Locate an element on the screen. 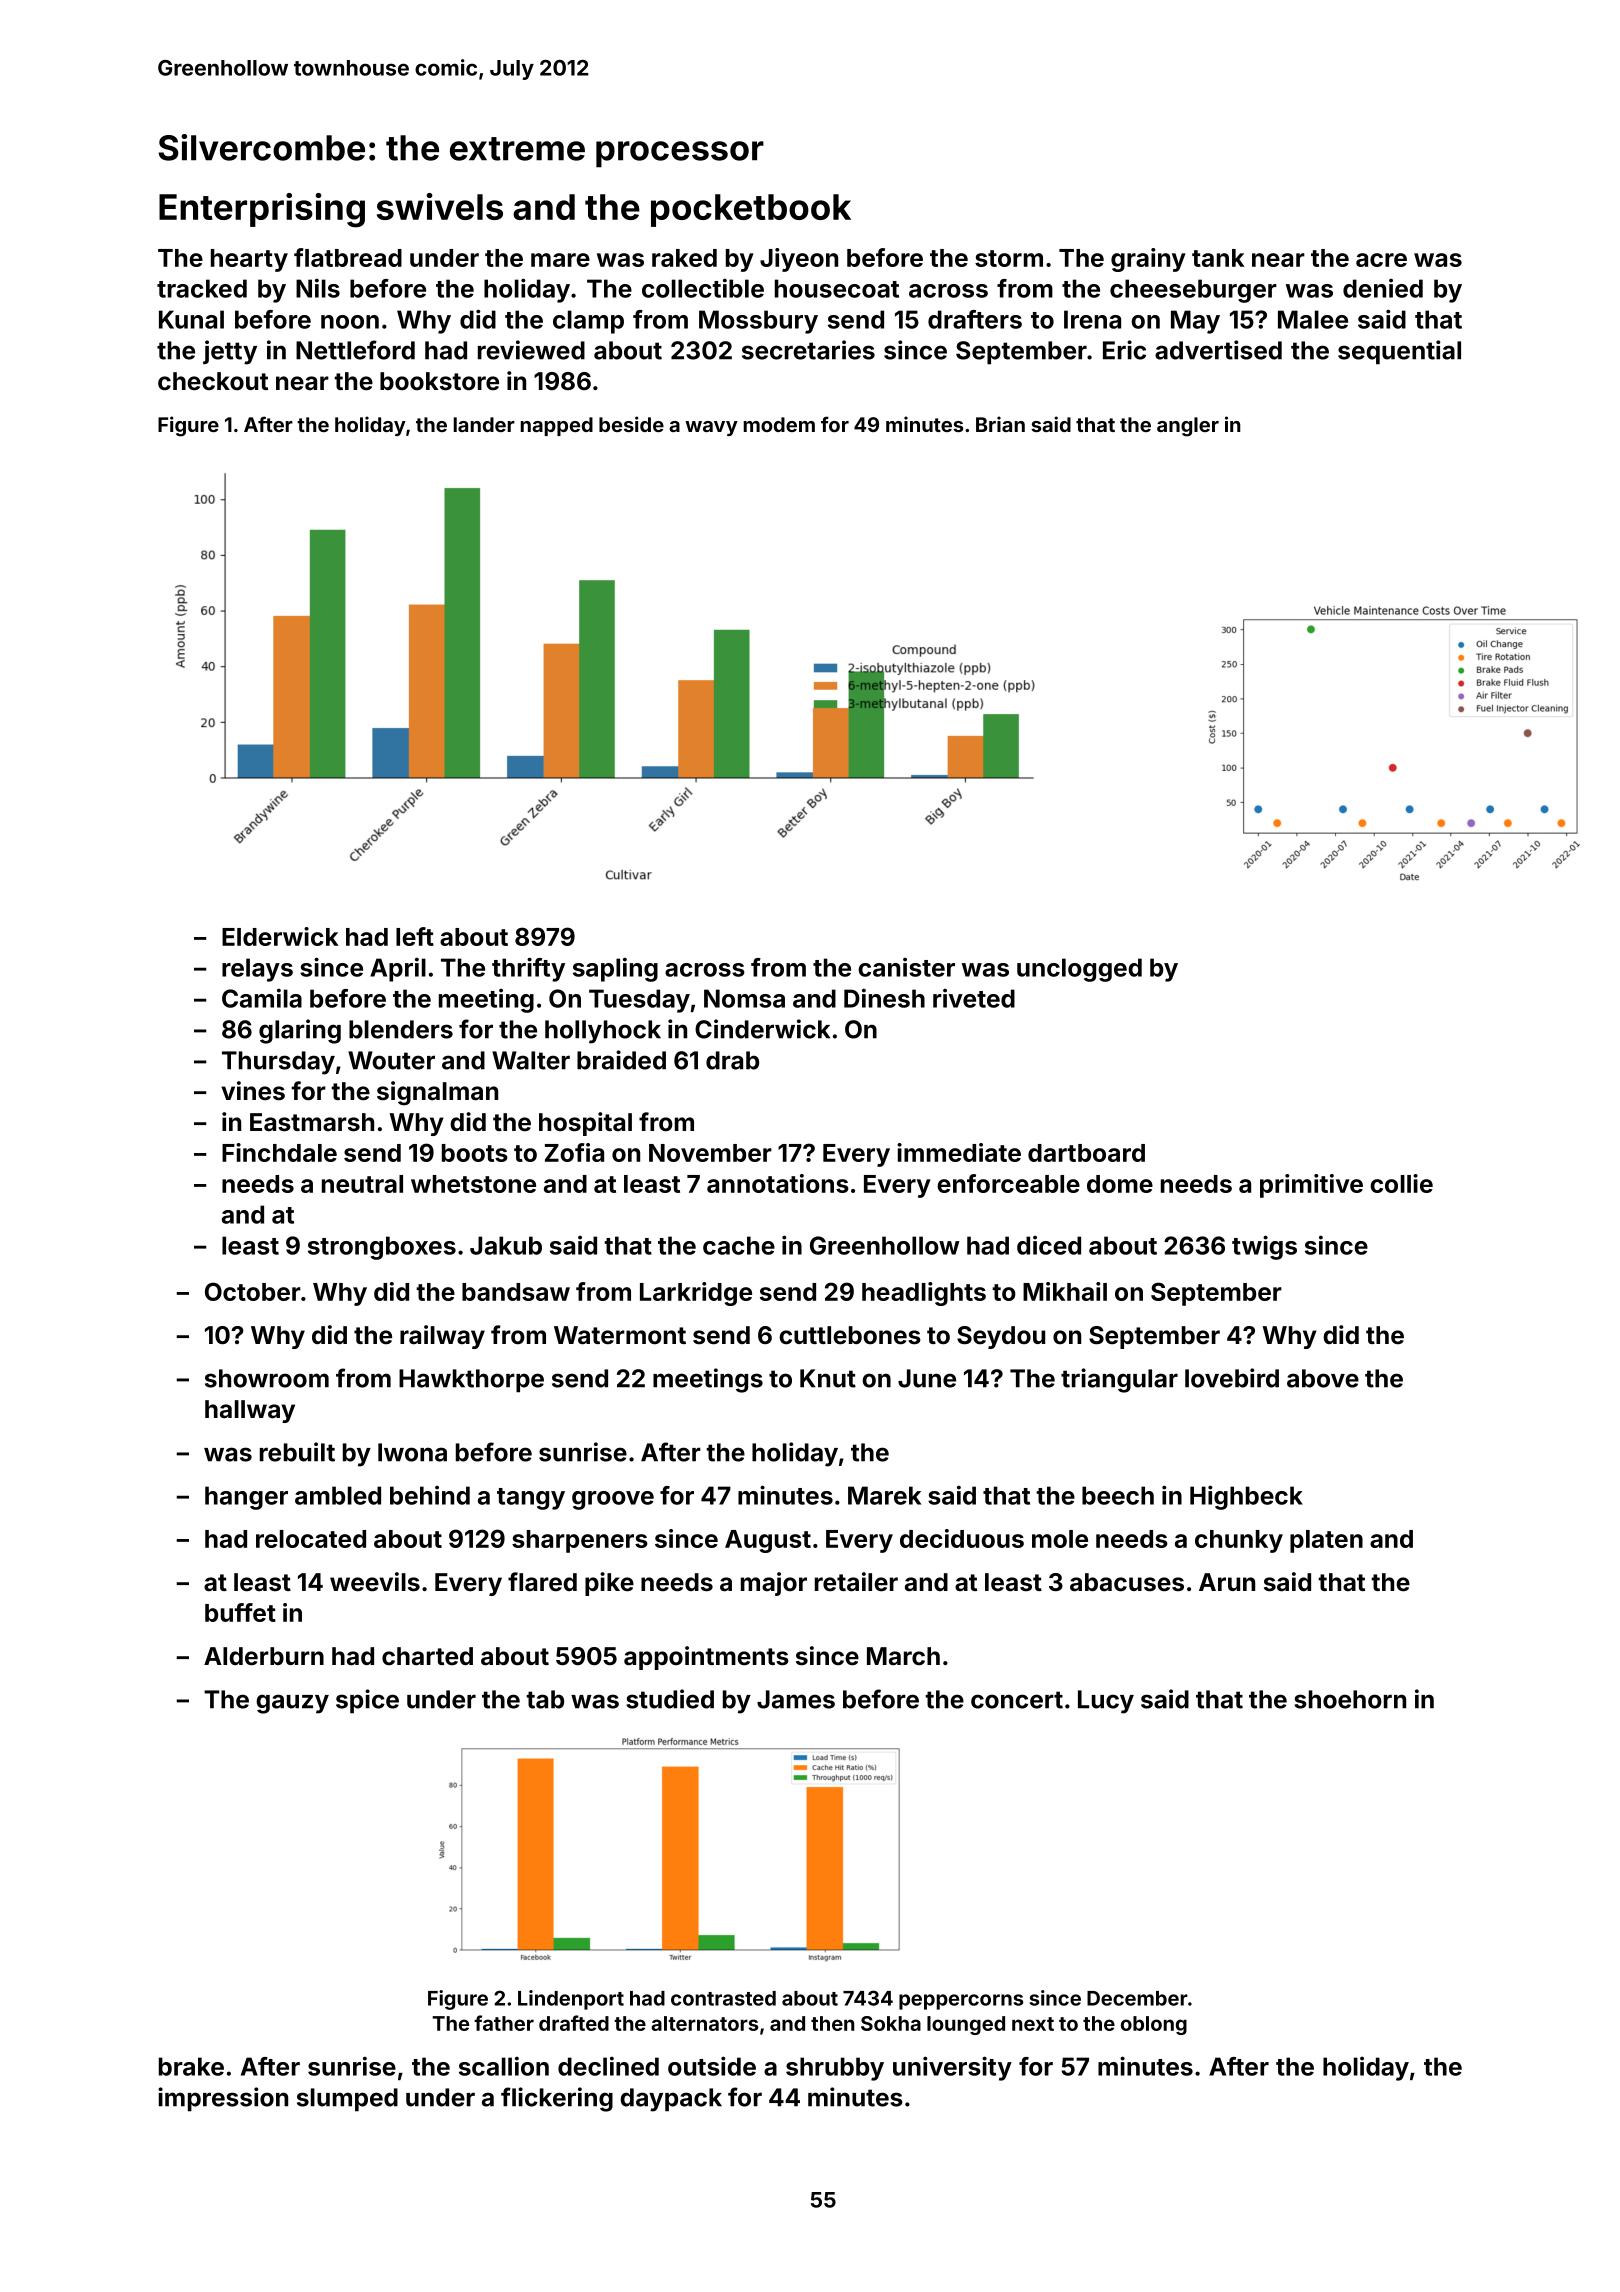  shoehorn is located at coordinates (1350, 1699).
